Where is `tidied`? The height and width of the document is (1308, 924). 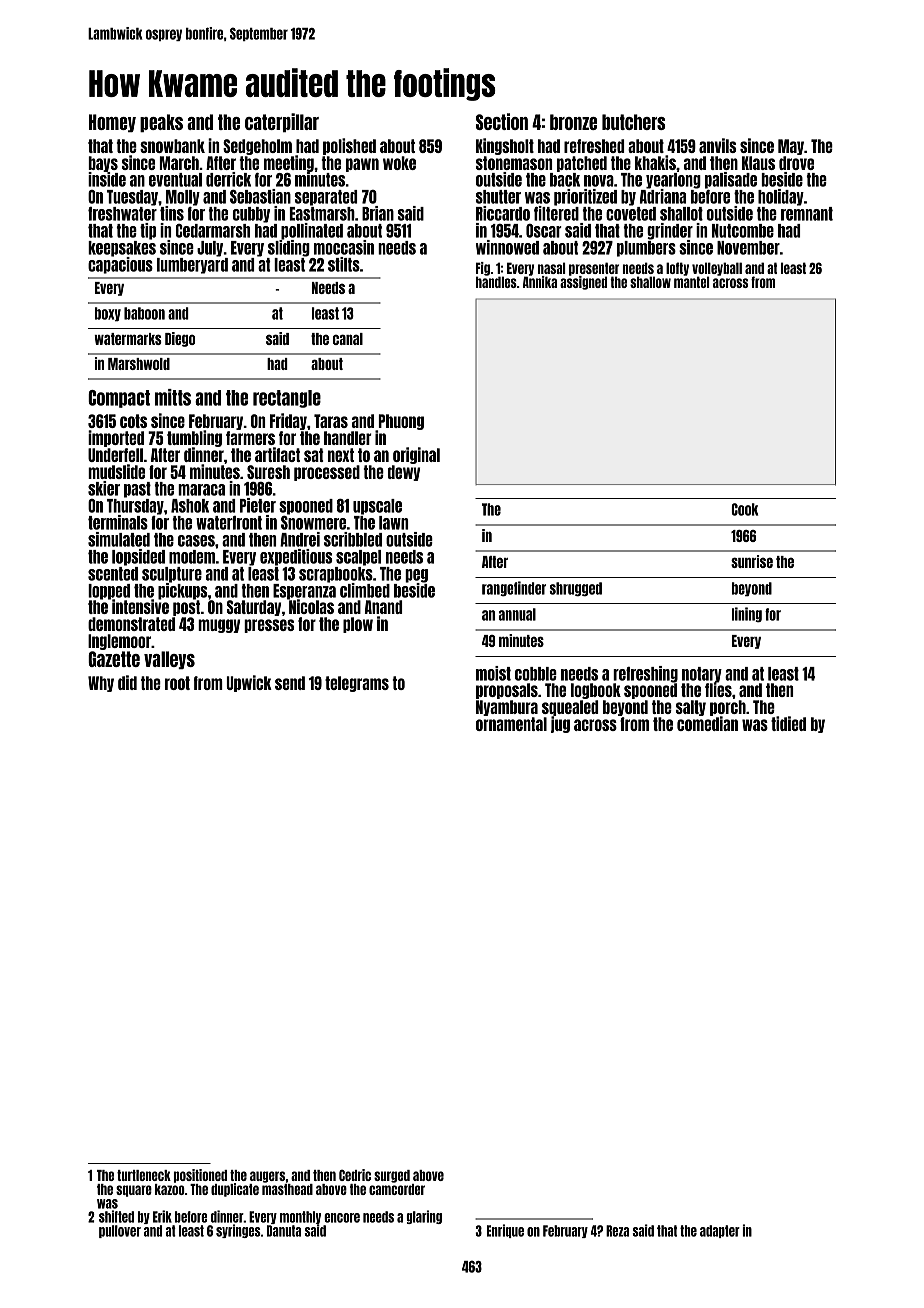 tidied is located at coordinates (788, 723).
